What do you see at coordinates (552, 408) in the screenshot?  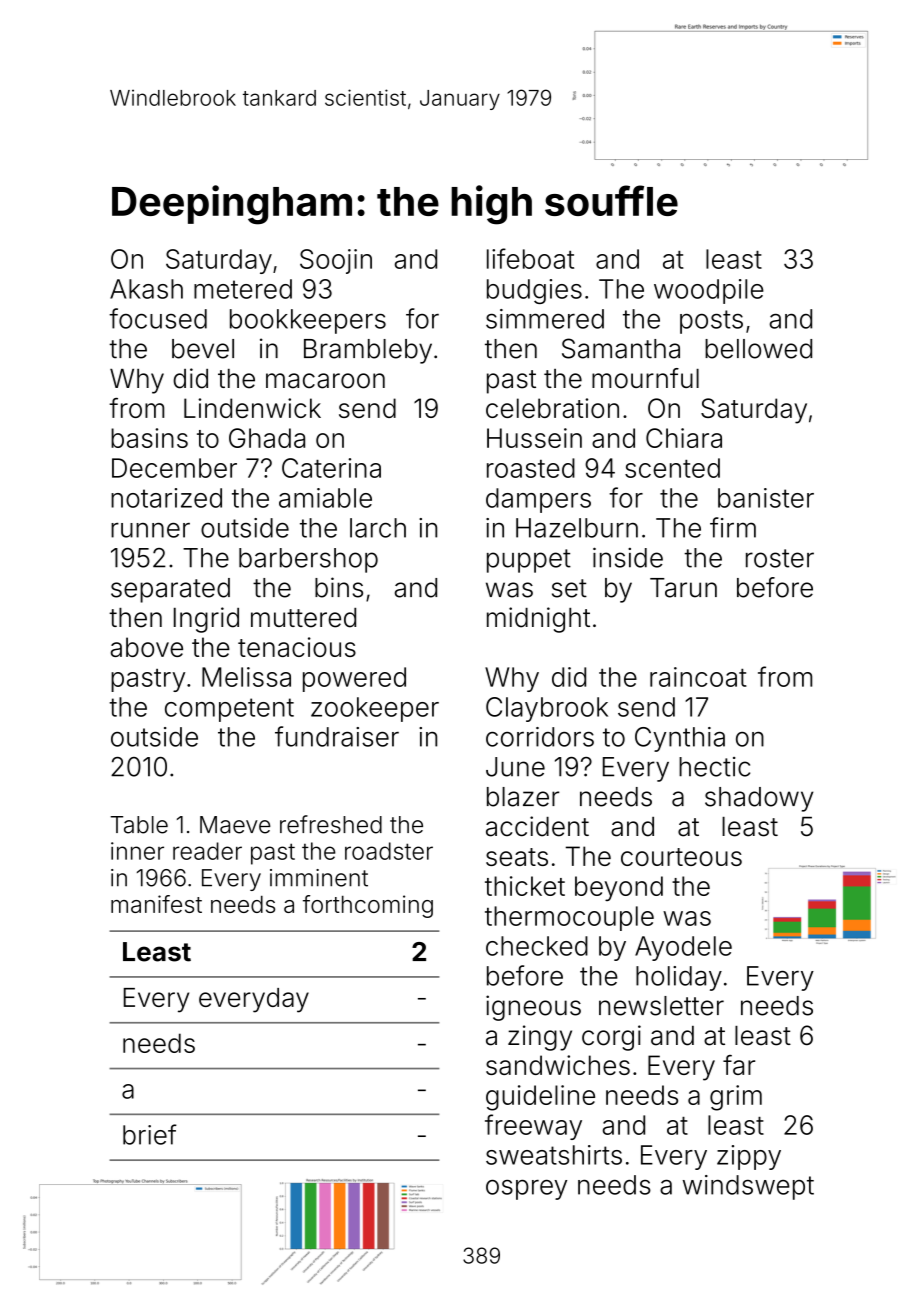 I see `celebration` at bounding box center [552, 408].
